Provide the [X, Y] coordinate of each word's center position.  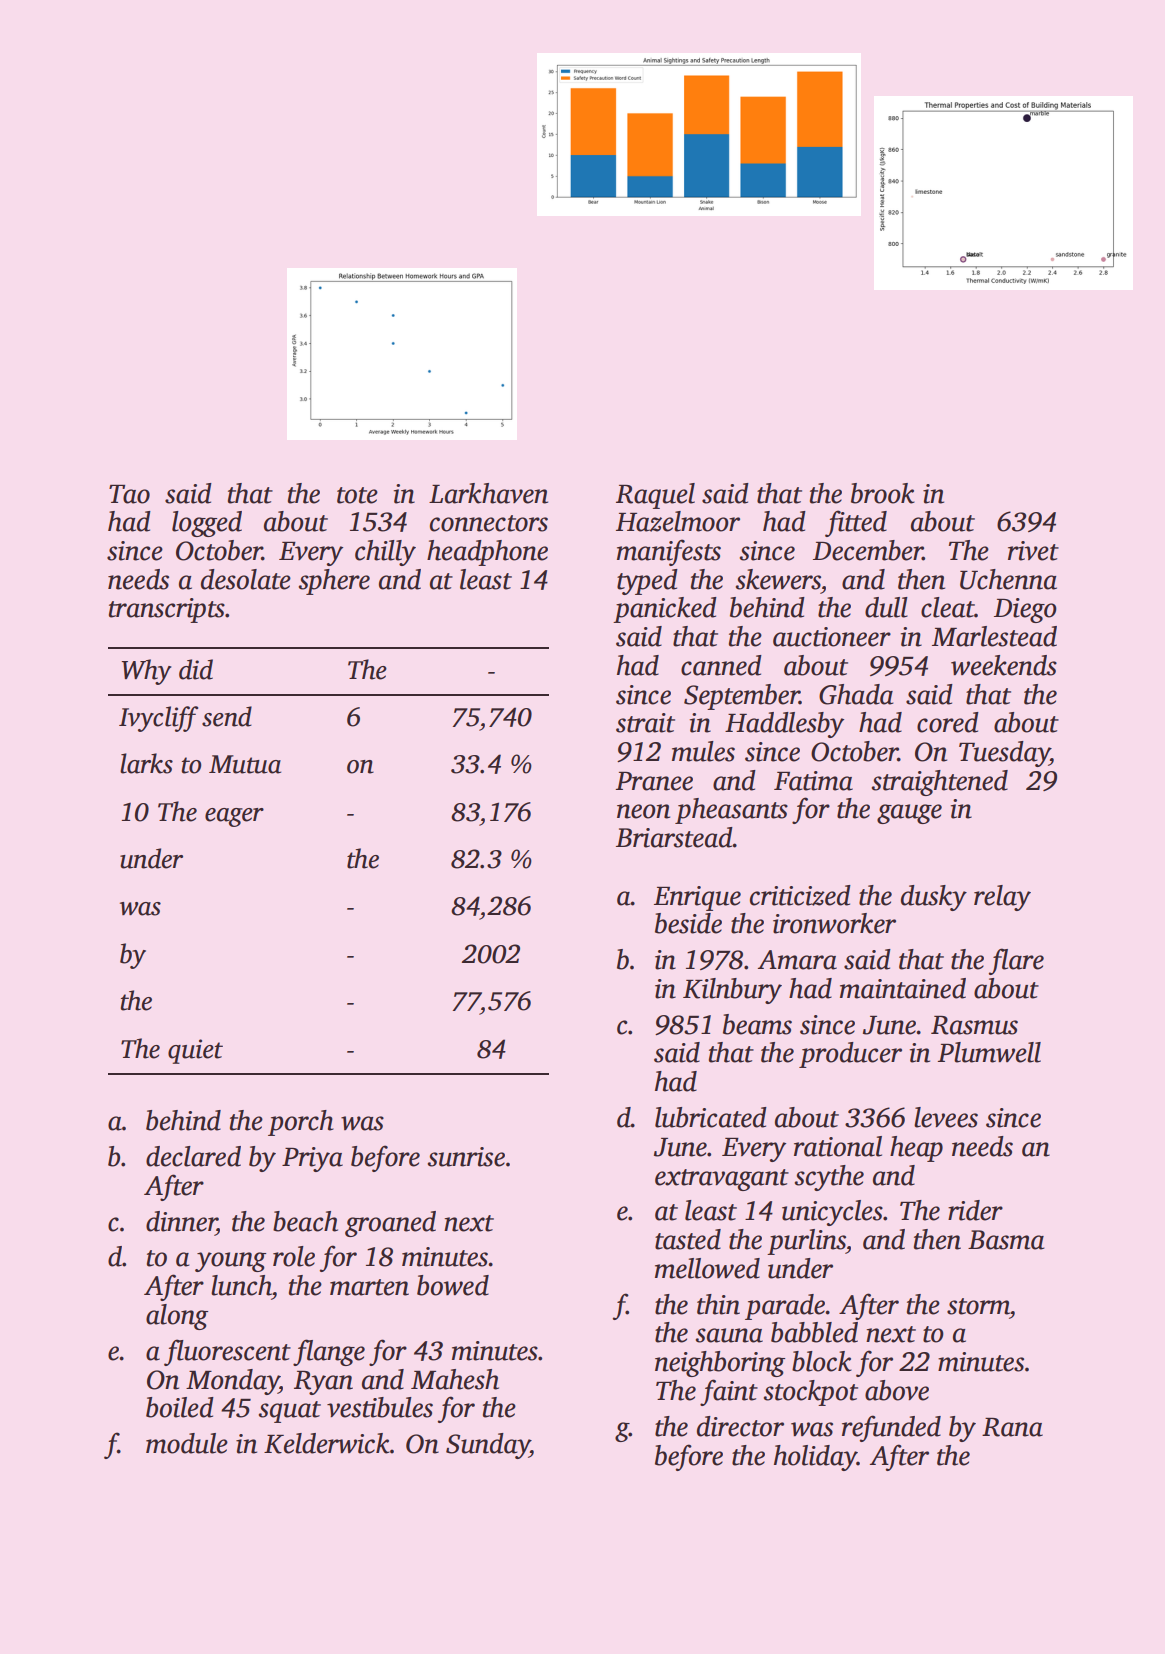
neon [643, 811]
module [187, 1443]
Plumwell [989, 1052]
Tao [129, 494]
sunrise [466, 1157]
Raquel [655, 496]
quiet [195, 1051]
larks [146, 763]
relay [1002, 898]
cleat [948, 607]
